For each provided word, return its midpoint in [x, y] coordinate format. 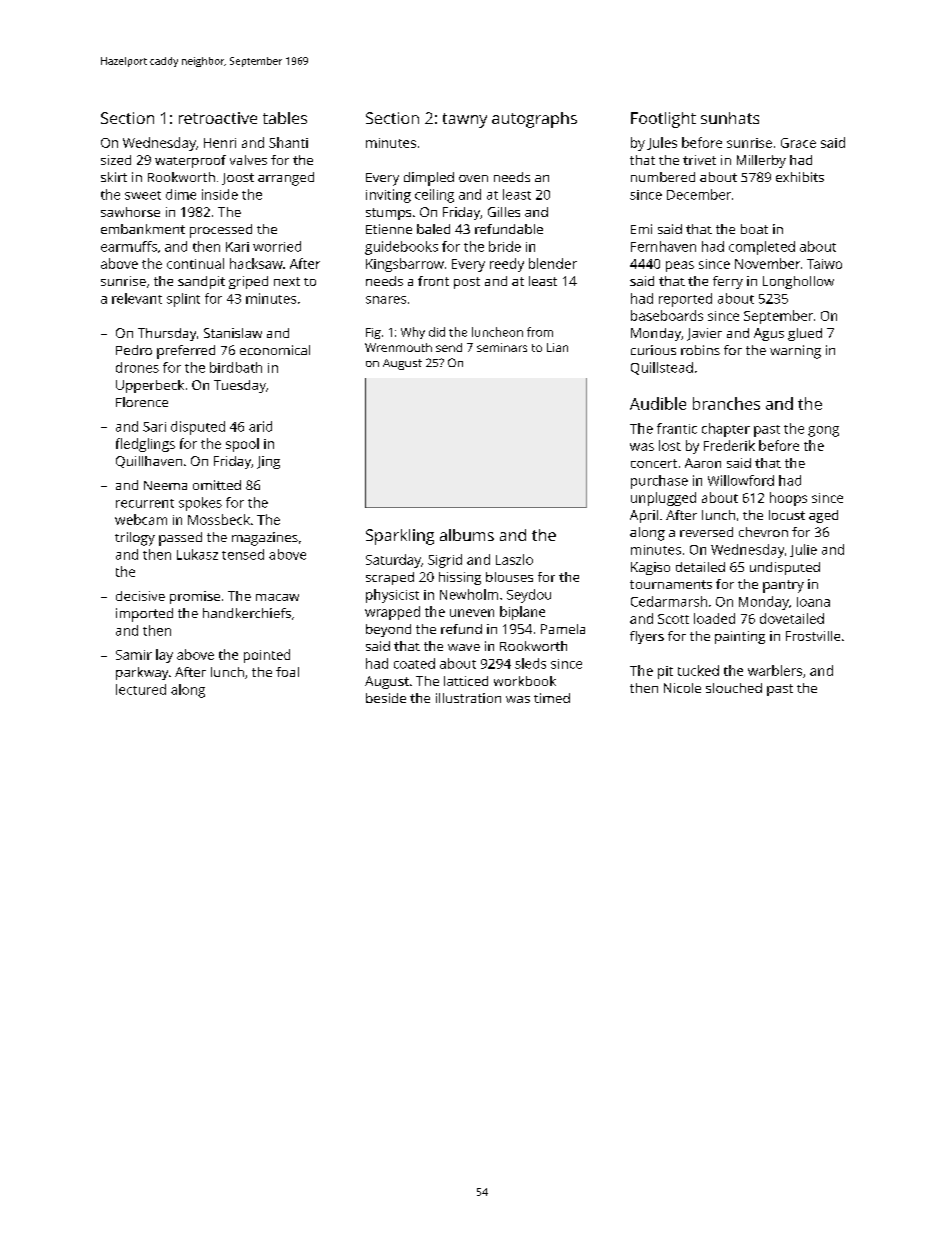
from [540, 332]
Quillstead [662, 368]
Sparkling [400, 537]
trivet [699, 160]
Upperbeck [150, 386]
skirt [114, 177]
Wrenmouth [398, 347]
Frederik [729, 445]
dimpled [429, 179]
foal [287, 672]
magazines [265, 539]
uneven [472, 613]
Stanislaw [233, 333]
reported [685, 300]
